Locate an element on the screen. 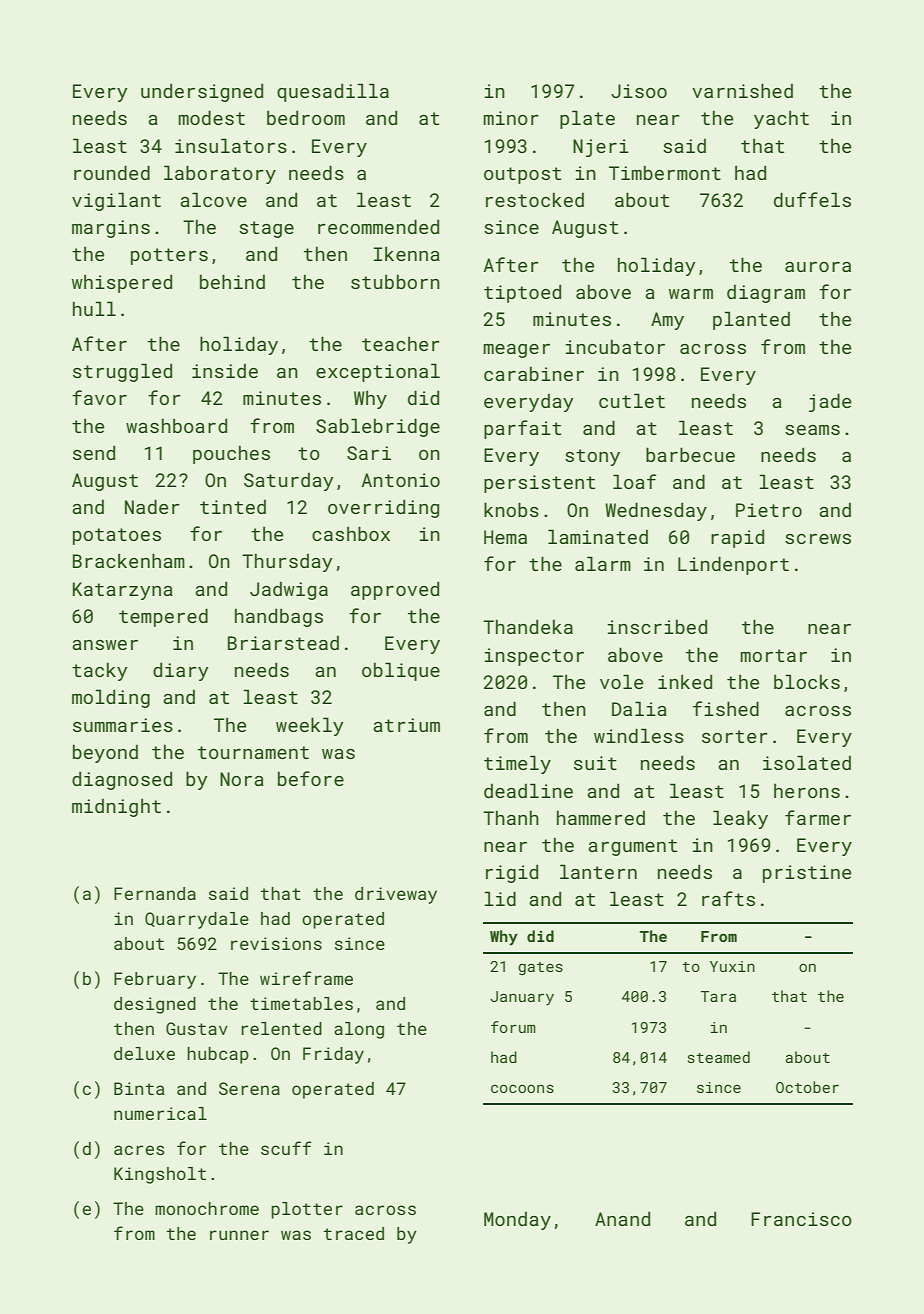 This screenshot has width=924, height=1314. approved is located at coordinates (395, 590).
